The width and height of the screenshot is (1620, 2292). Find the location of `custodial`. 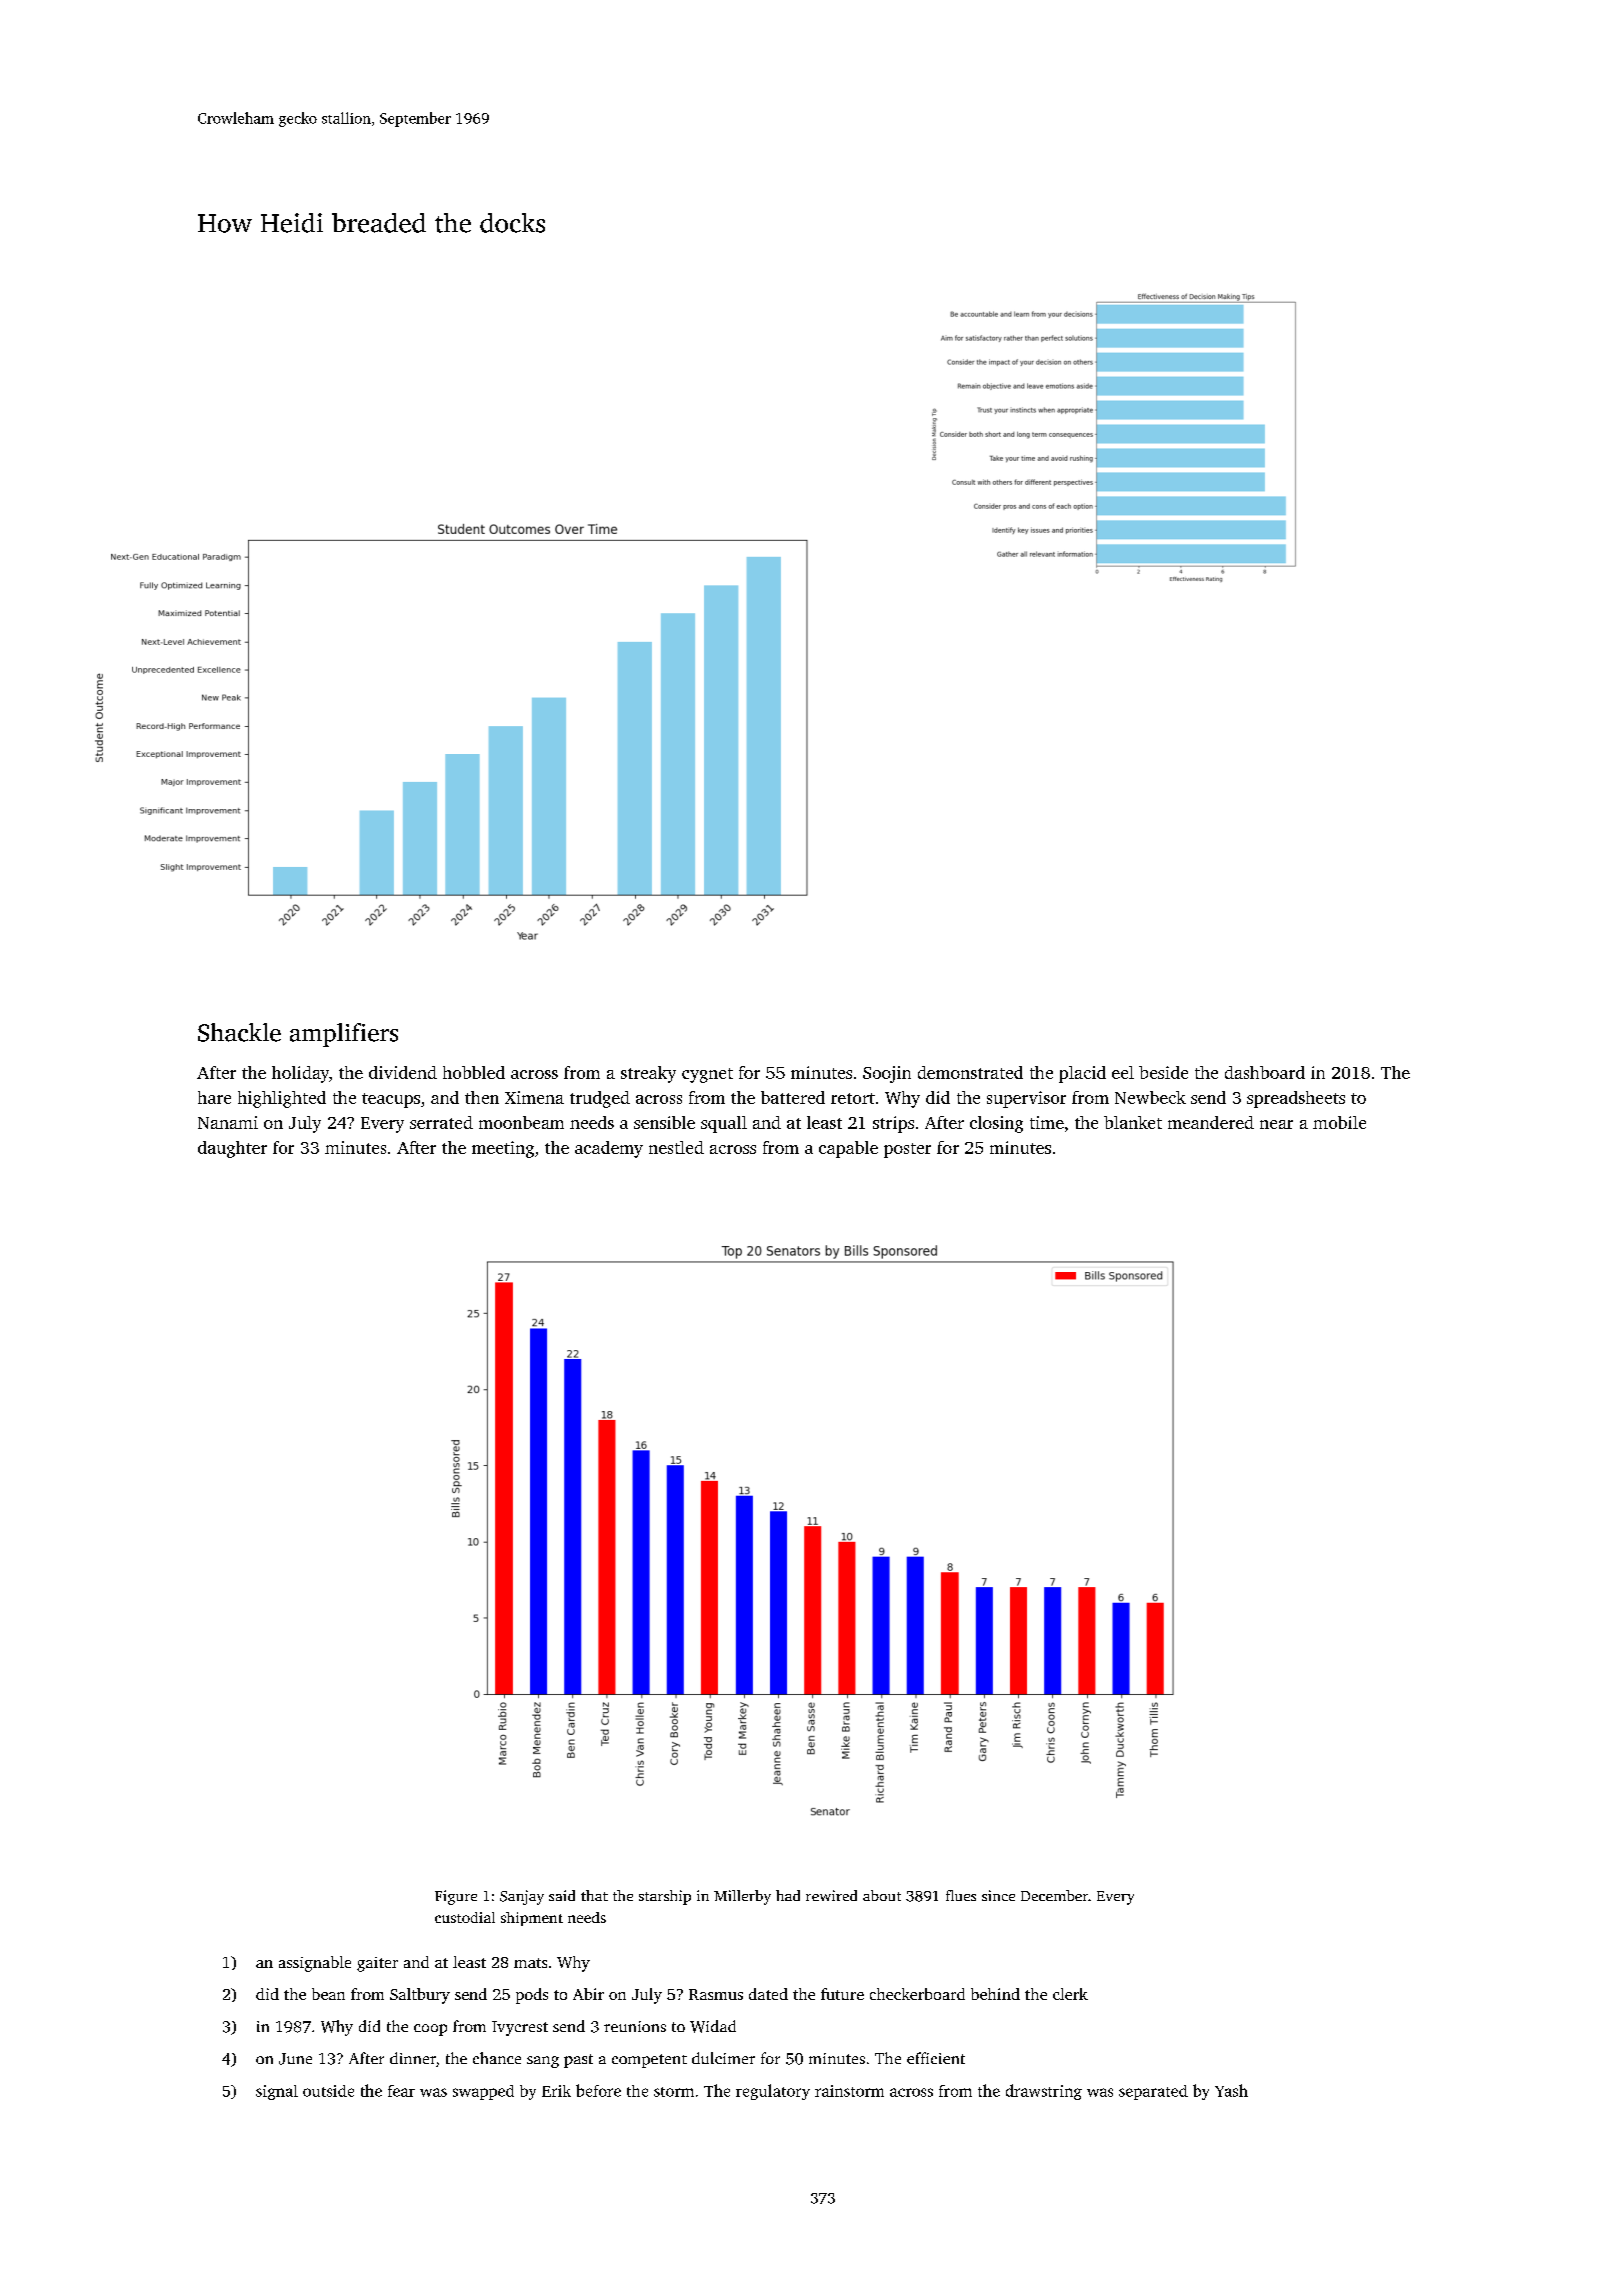

custodial is located at coordinates (465, 1917).
